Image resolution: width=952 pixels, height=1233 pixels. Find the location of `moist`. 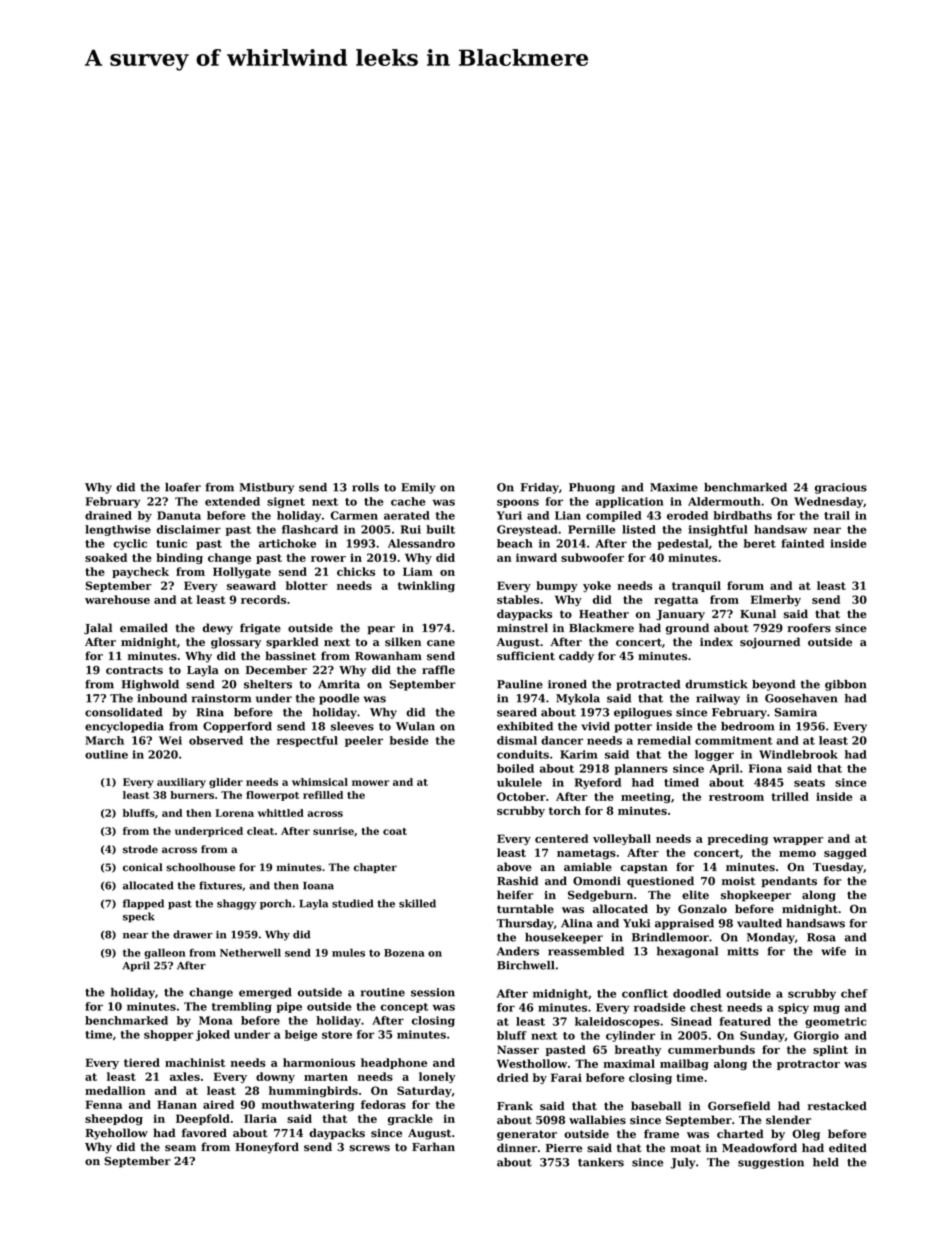

moist is located at coordinates (738, 881).
